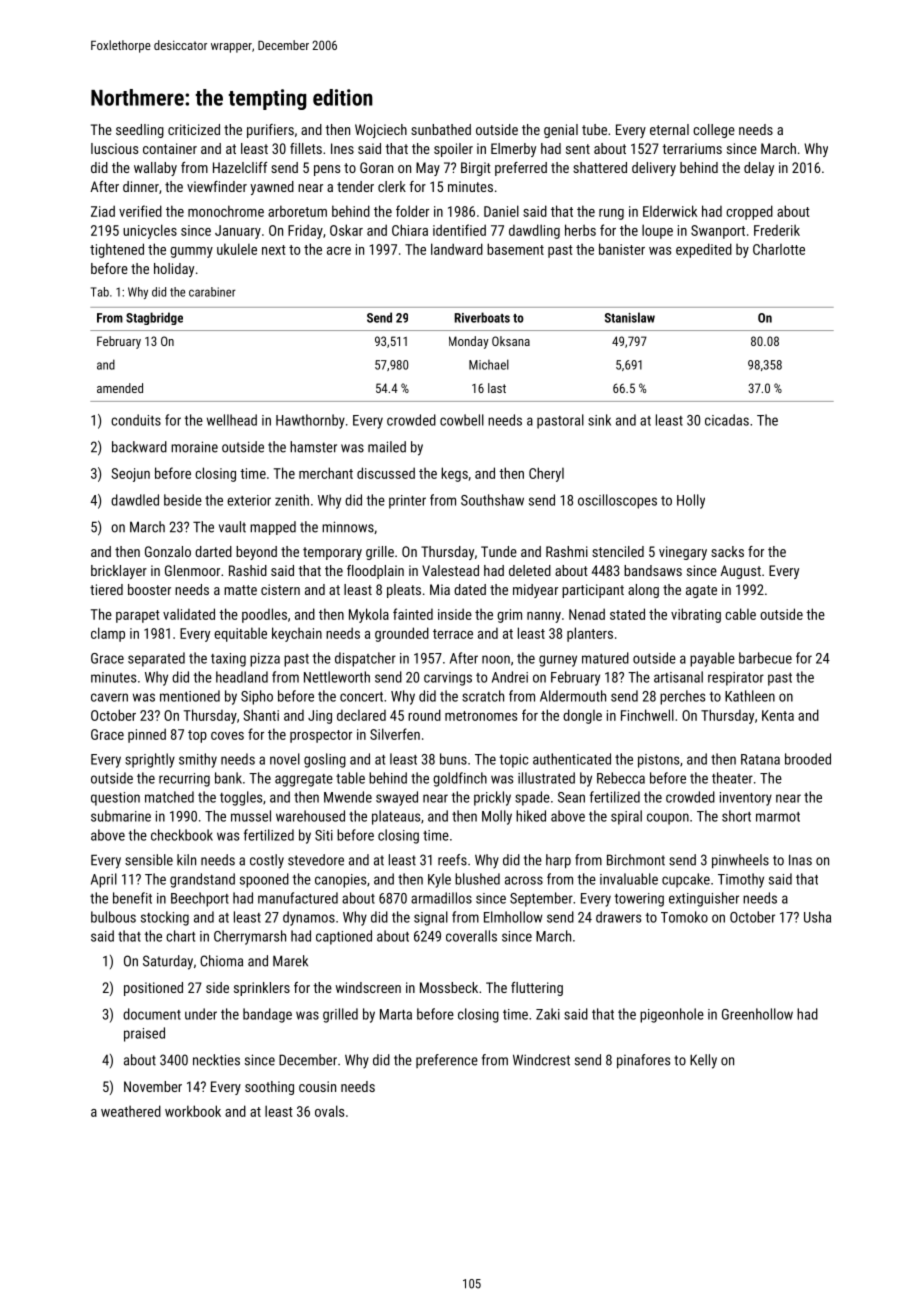  I want to click on Stanislaw, so click(630, 317).
